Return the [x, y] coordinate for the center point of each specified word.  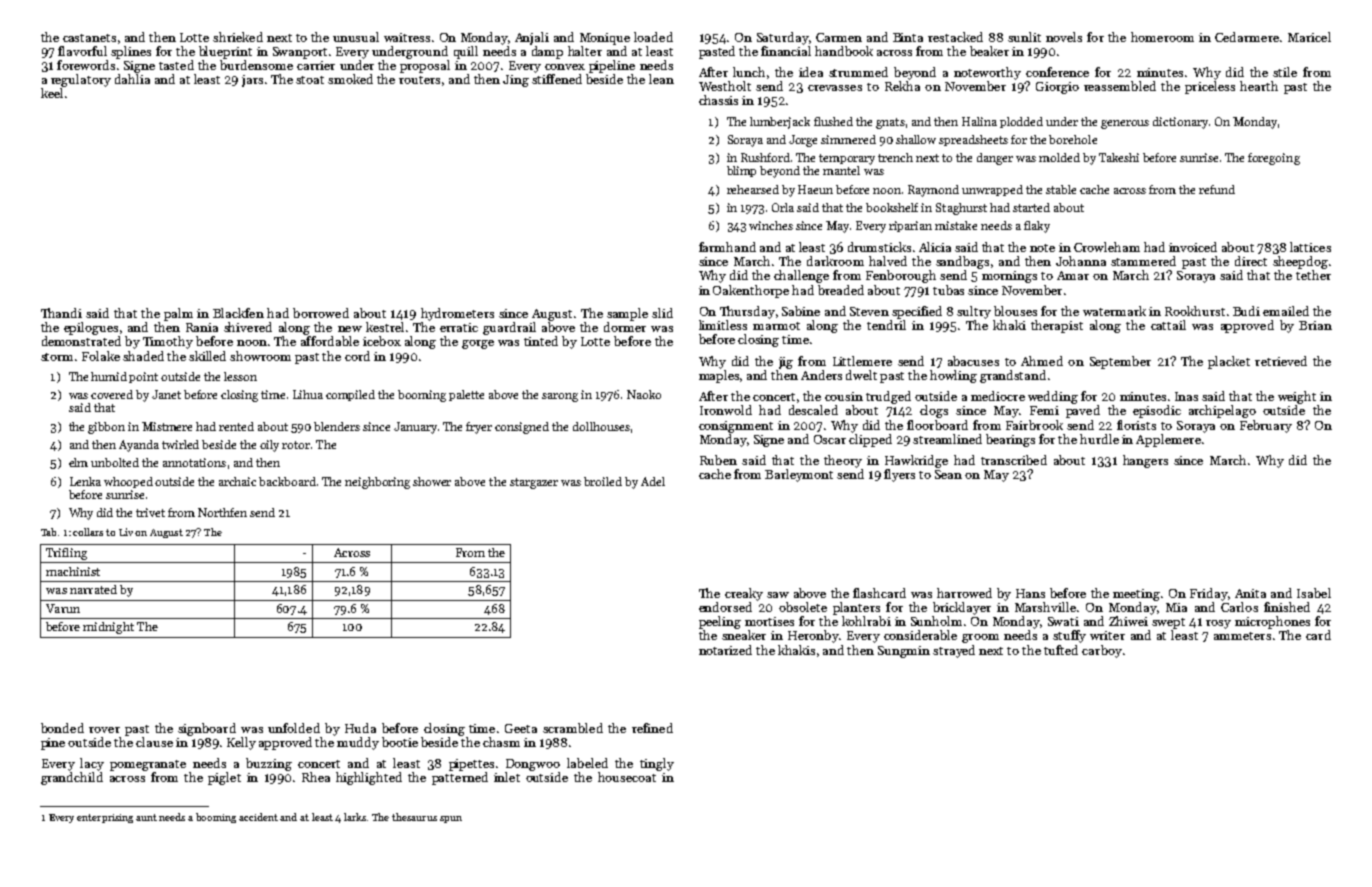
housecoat [627, 777]
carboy [1102, 651]
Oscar [830, 439]
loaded [653, 37]
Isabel [1314, 593]
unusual [356, 37]
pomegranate [148, 765]
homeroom [1162, 37]
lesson [240, 376]
